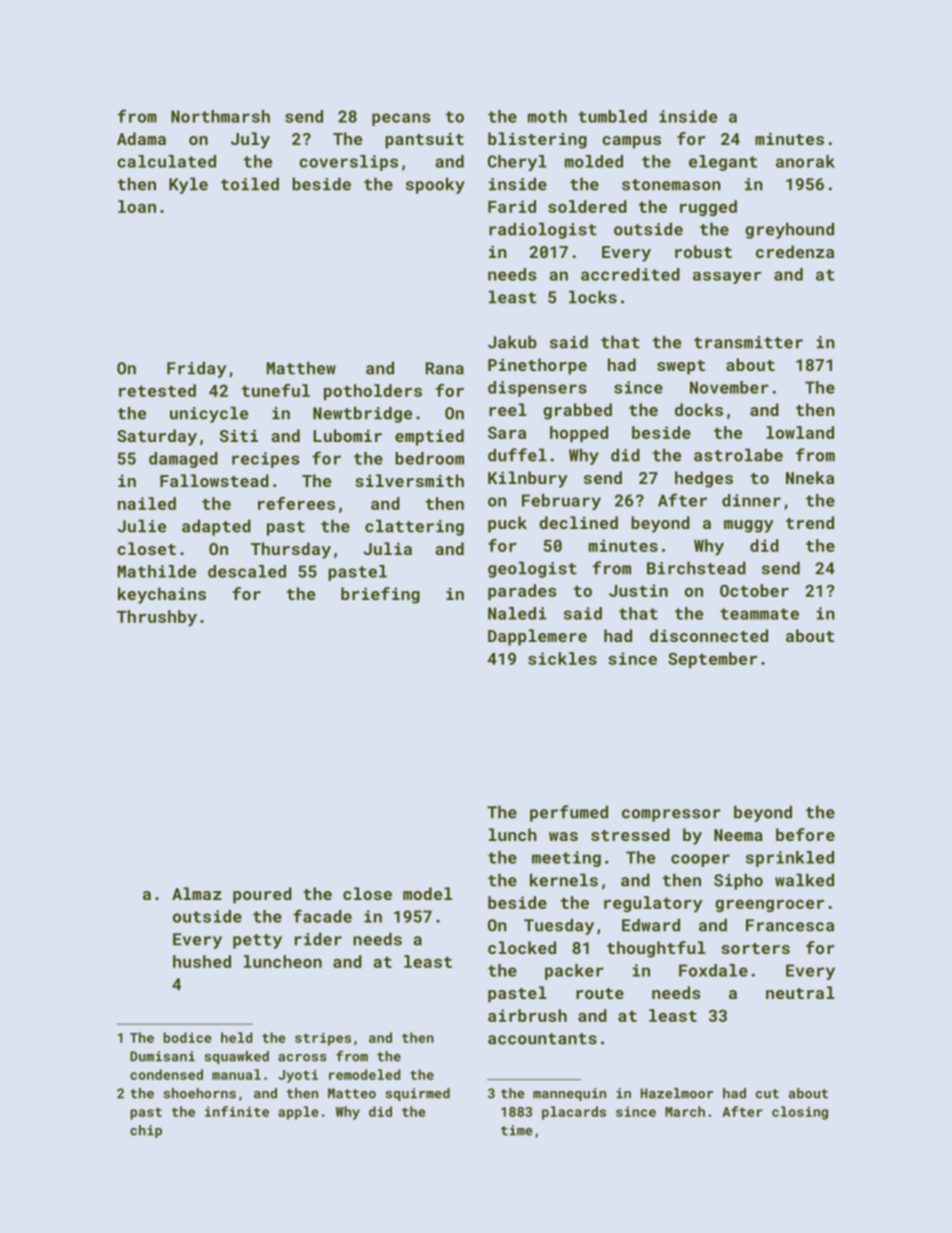 This page has height=1233, width=952. Describe the element at coordinates (671, 185) in the page. I see `stonemason` at that location.
